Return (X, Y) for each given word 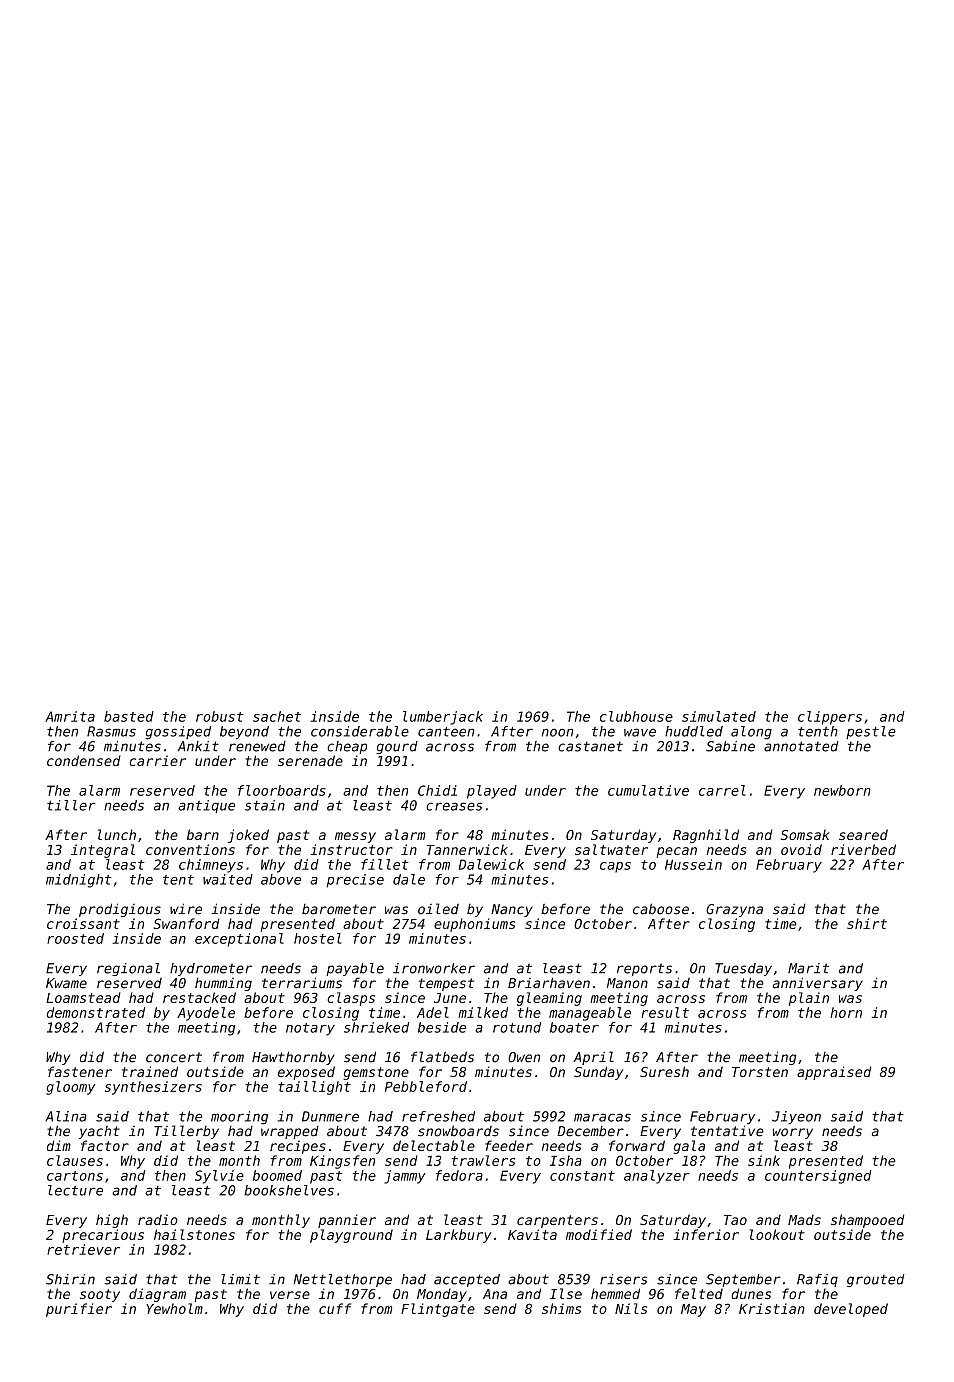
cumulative (648, 790)
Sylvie (219, 1177)
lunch (117, 834)
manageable (590, 1014)
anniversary (818, 984)
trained (150, 1071)
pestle (871, 732)
